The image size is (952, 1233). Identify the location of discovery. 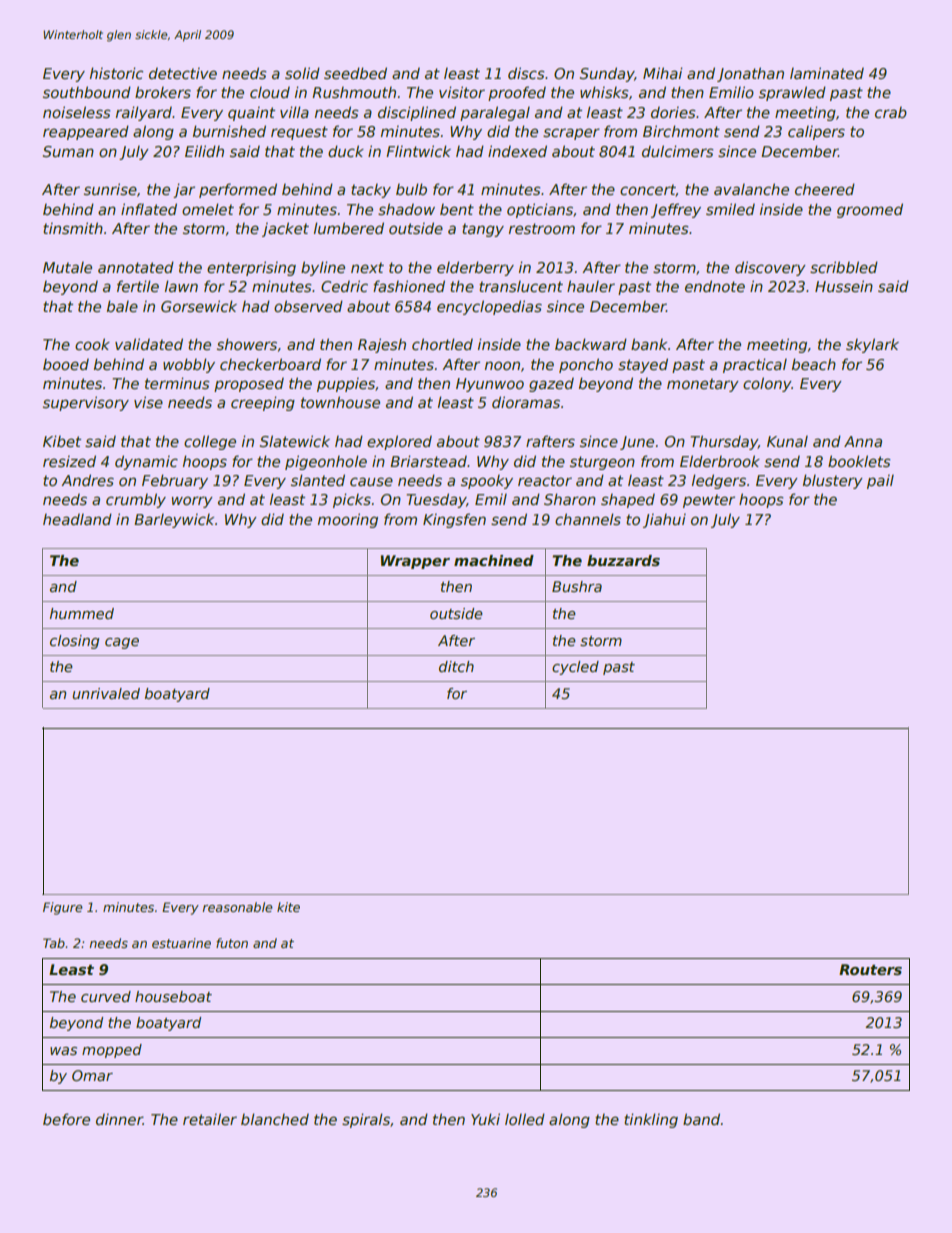
(770, 268).
